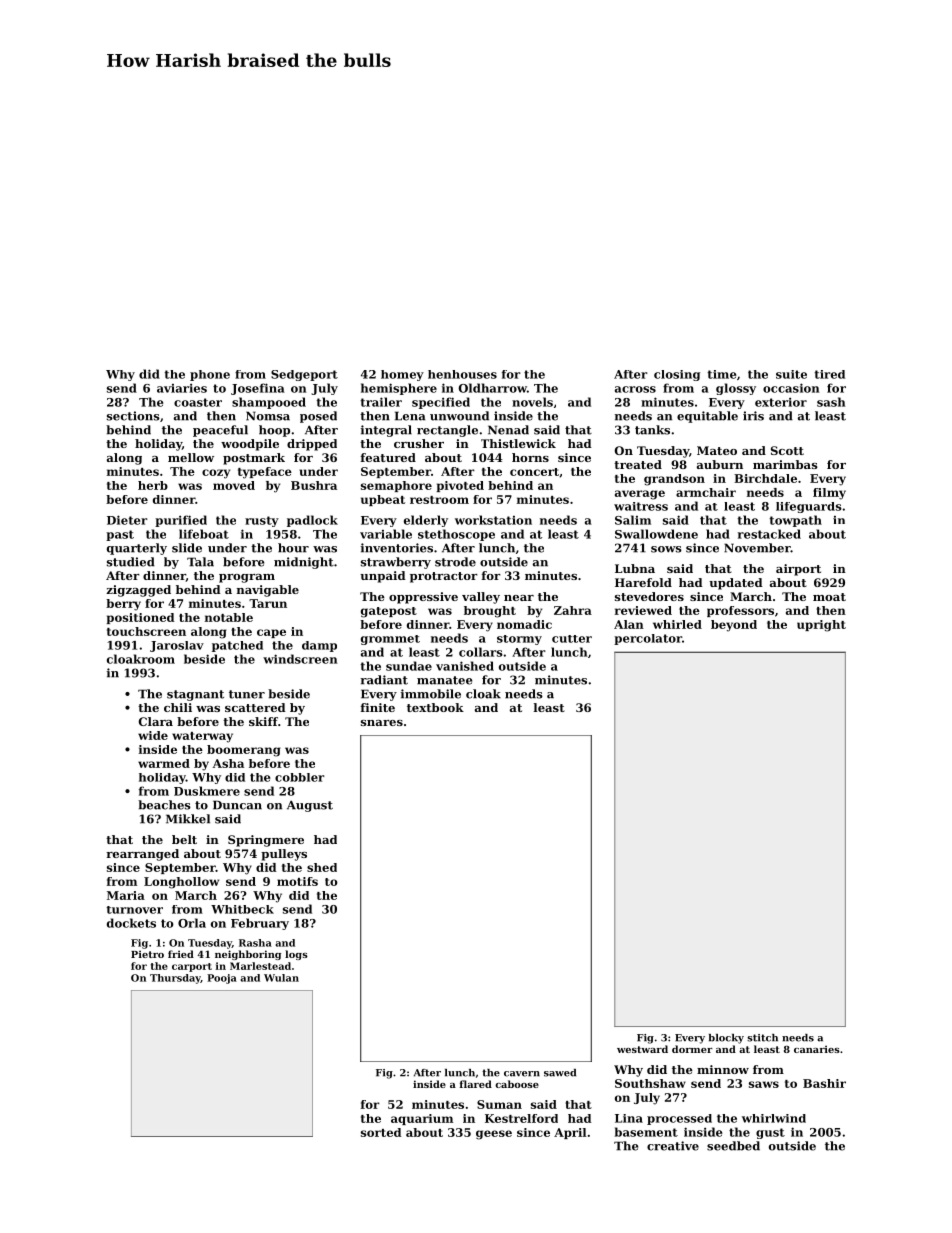  What do you see at coordinates (648, 639) in the screenshot?
I see `percolator` at bounding box center [648, 639].
